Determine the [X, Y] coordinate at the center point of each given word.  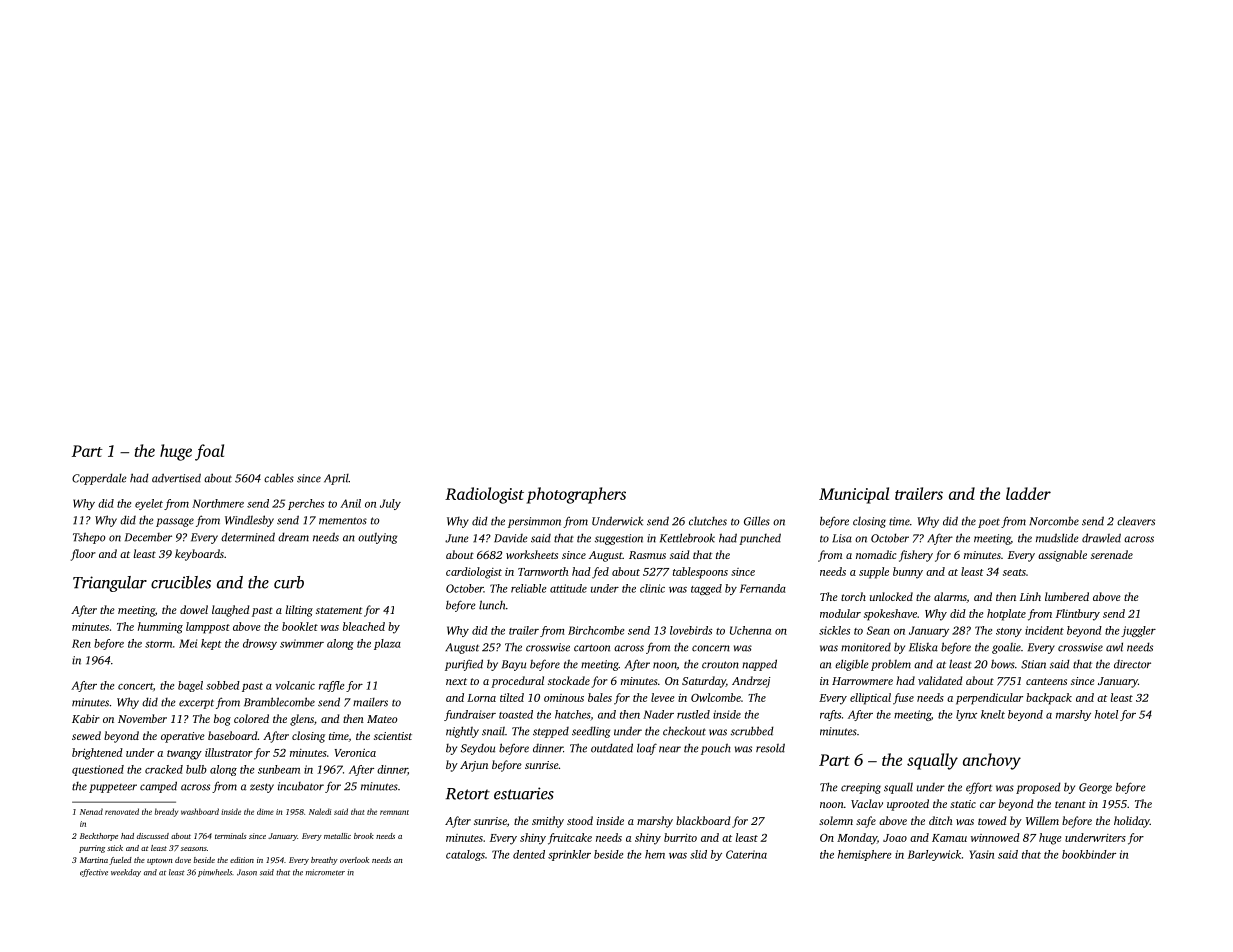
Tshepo [89, 538]
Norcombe [1054, 521]
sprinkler [569, 855]
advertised [176, 478]
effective [94, 873]
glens [302, 720]
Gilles [757, 521]
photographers [576, 495]
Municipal [854, 495]
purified [464, 665]
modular [840, 613]
